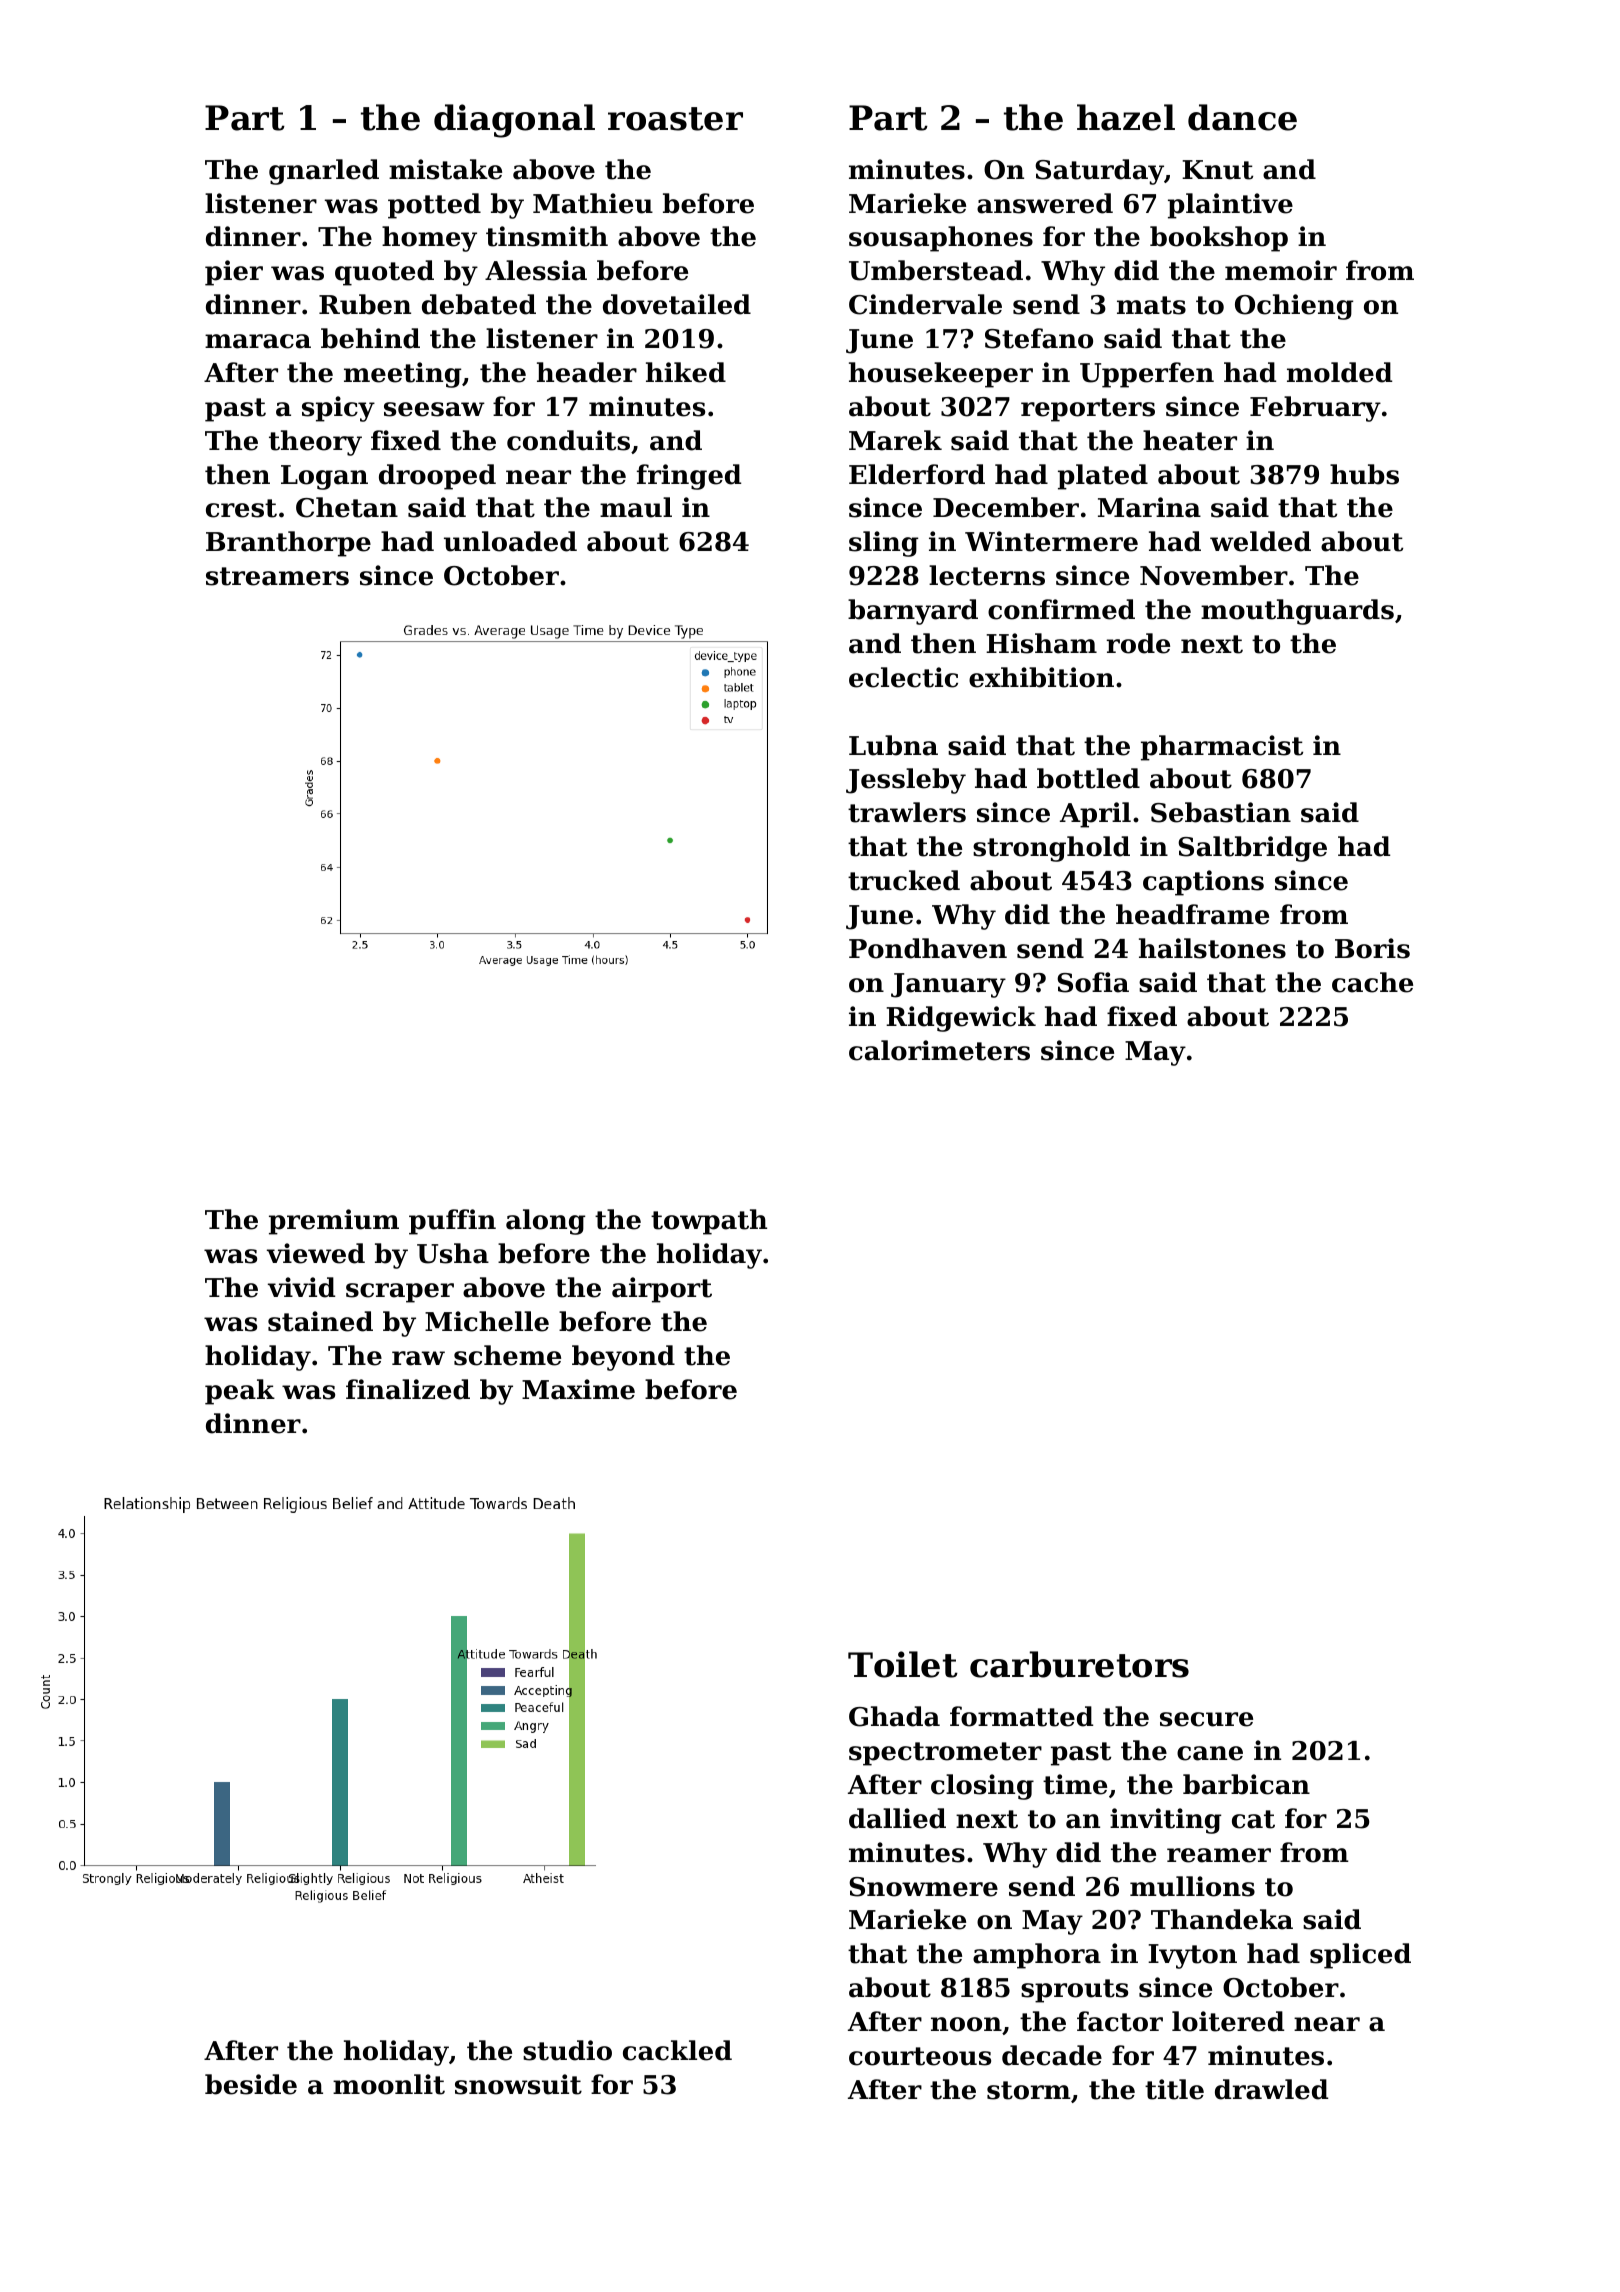 The image size is (1620, 2292). I want to click on Mathieu, so click(593, 203).
